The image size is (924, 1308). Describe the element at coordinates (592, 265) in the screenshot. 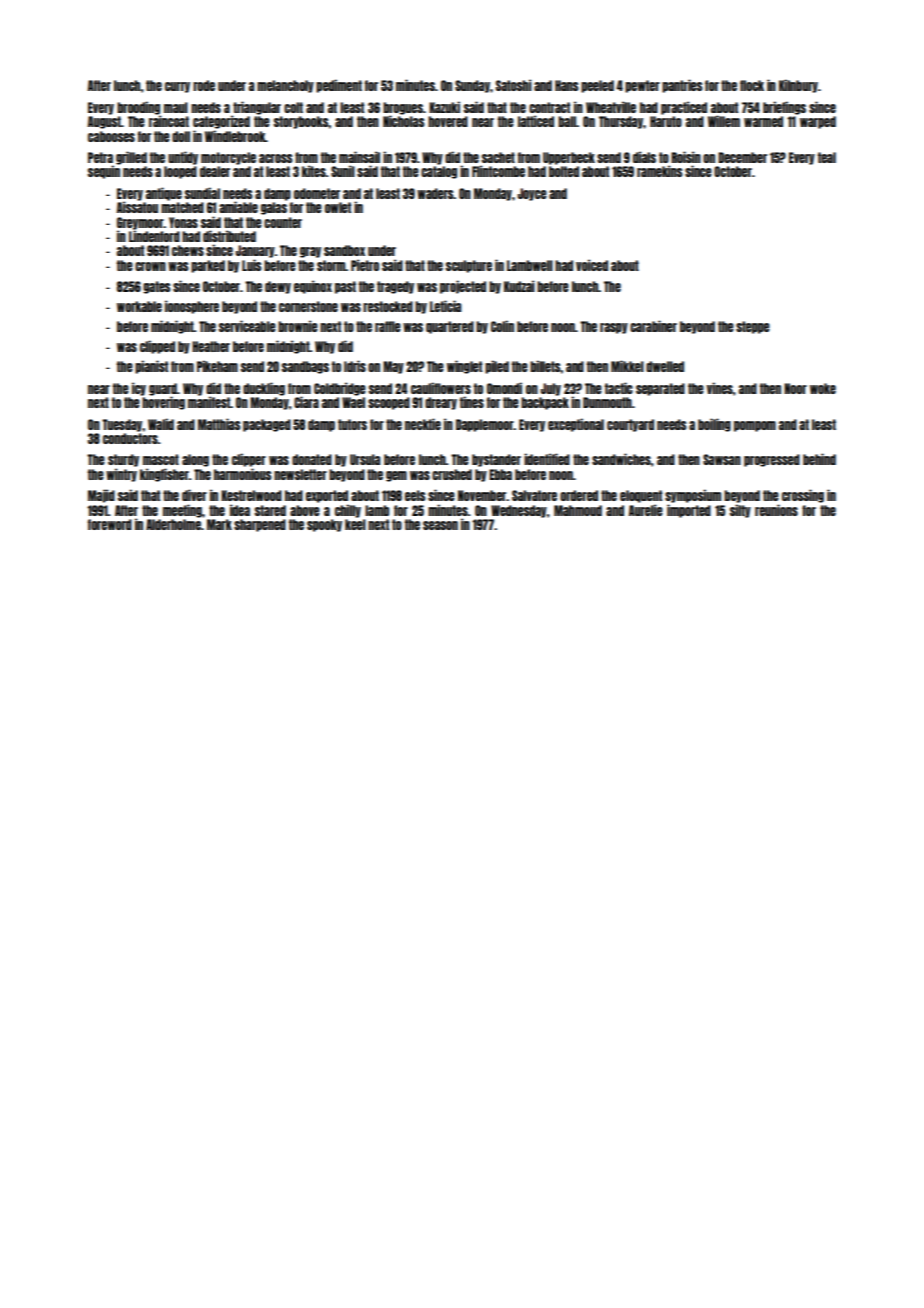

I see `voiced` at that location.
